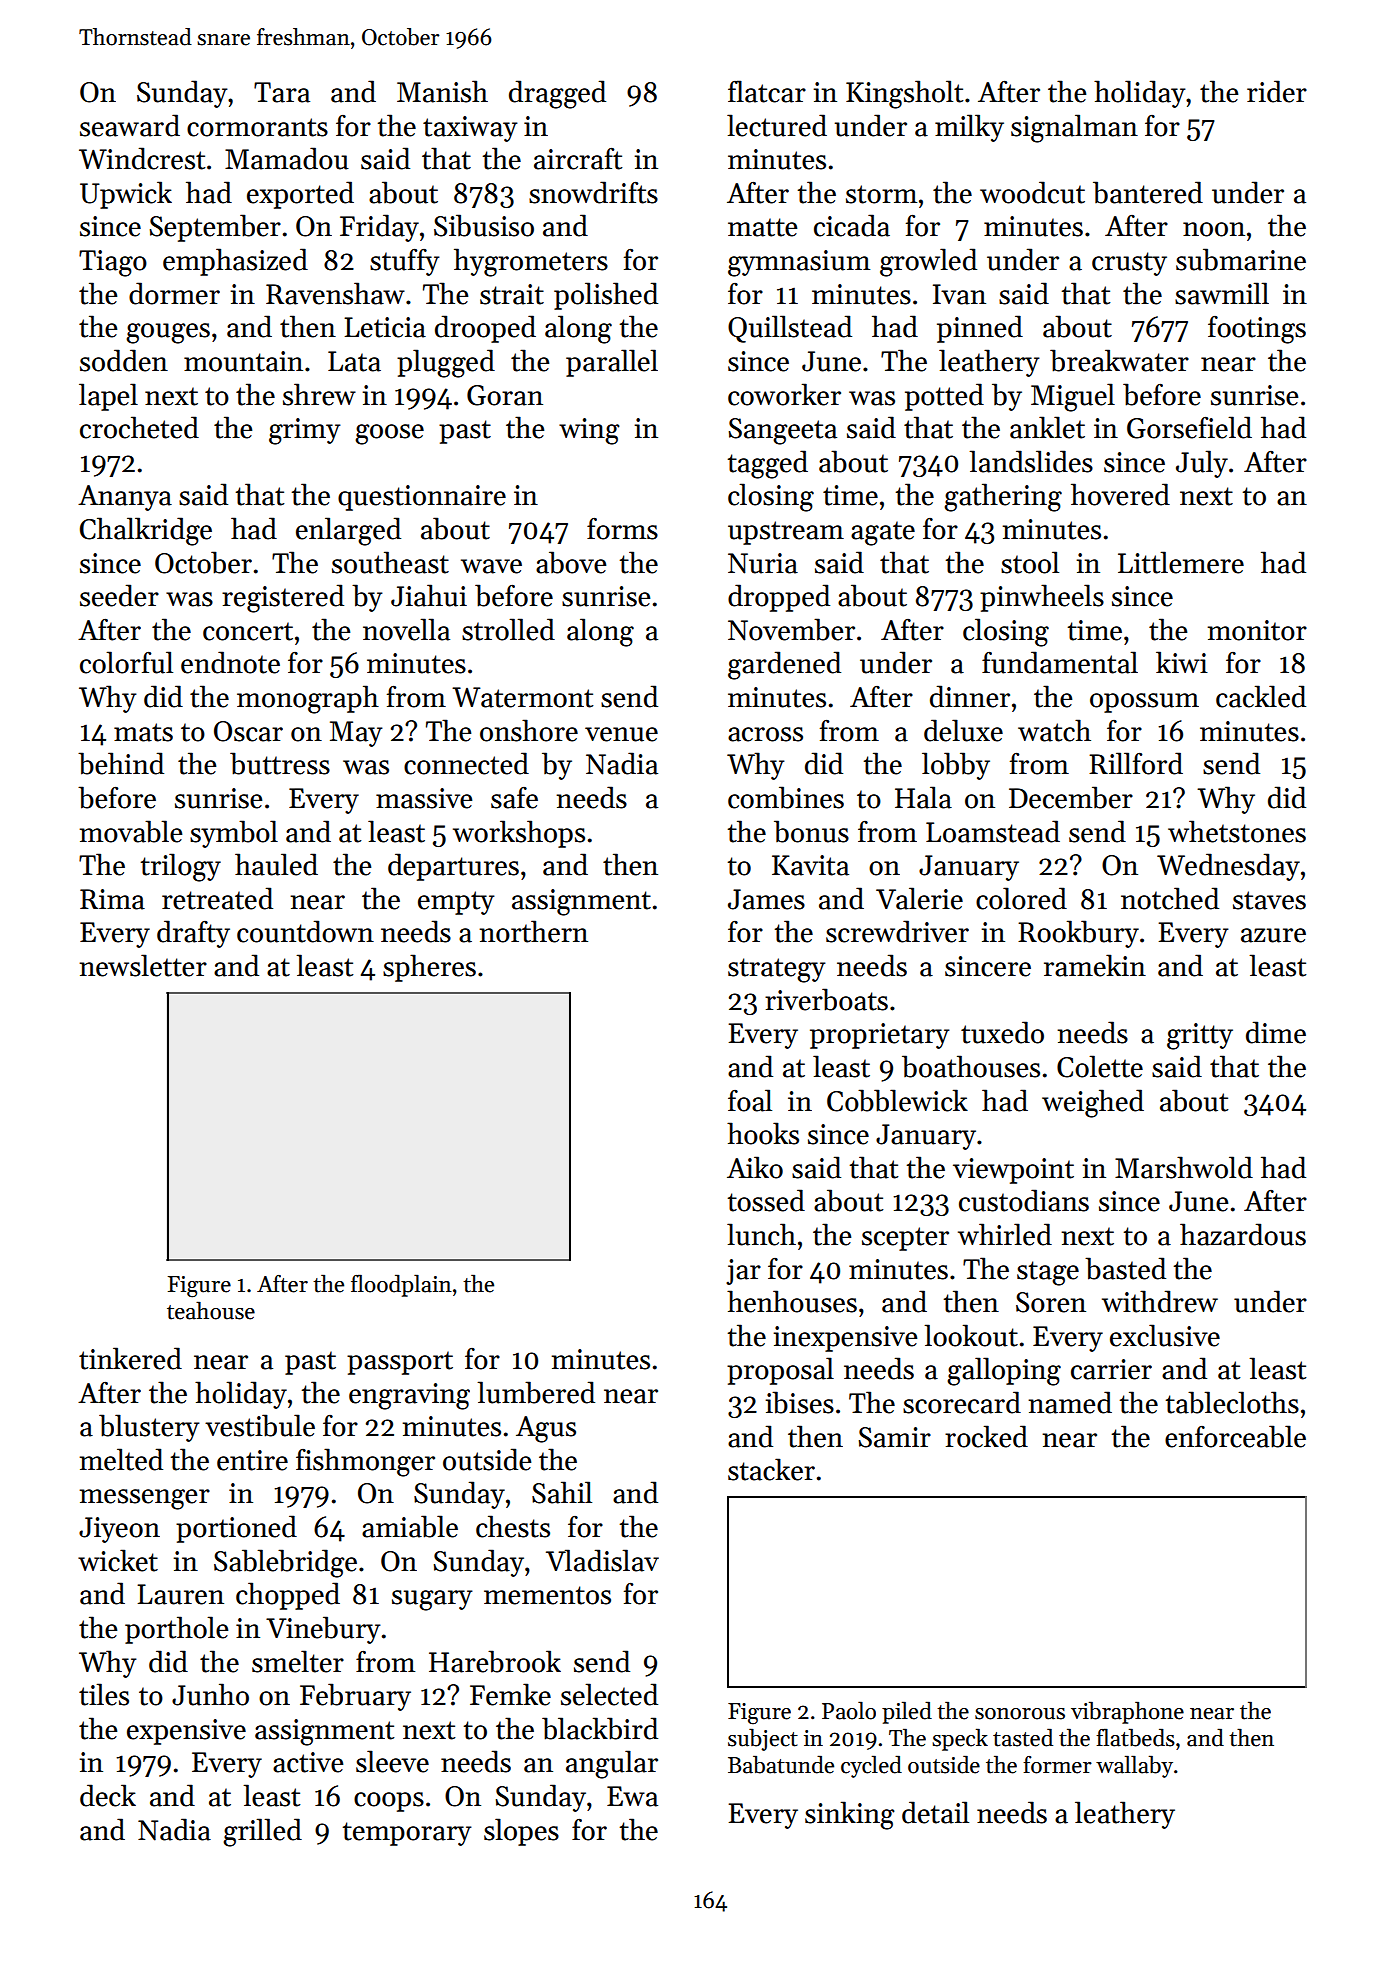  I want to click on rider, so click(1277, 91).
